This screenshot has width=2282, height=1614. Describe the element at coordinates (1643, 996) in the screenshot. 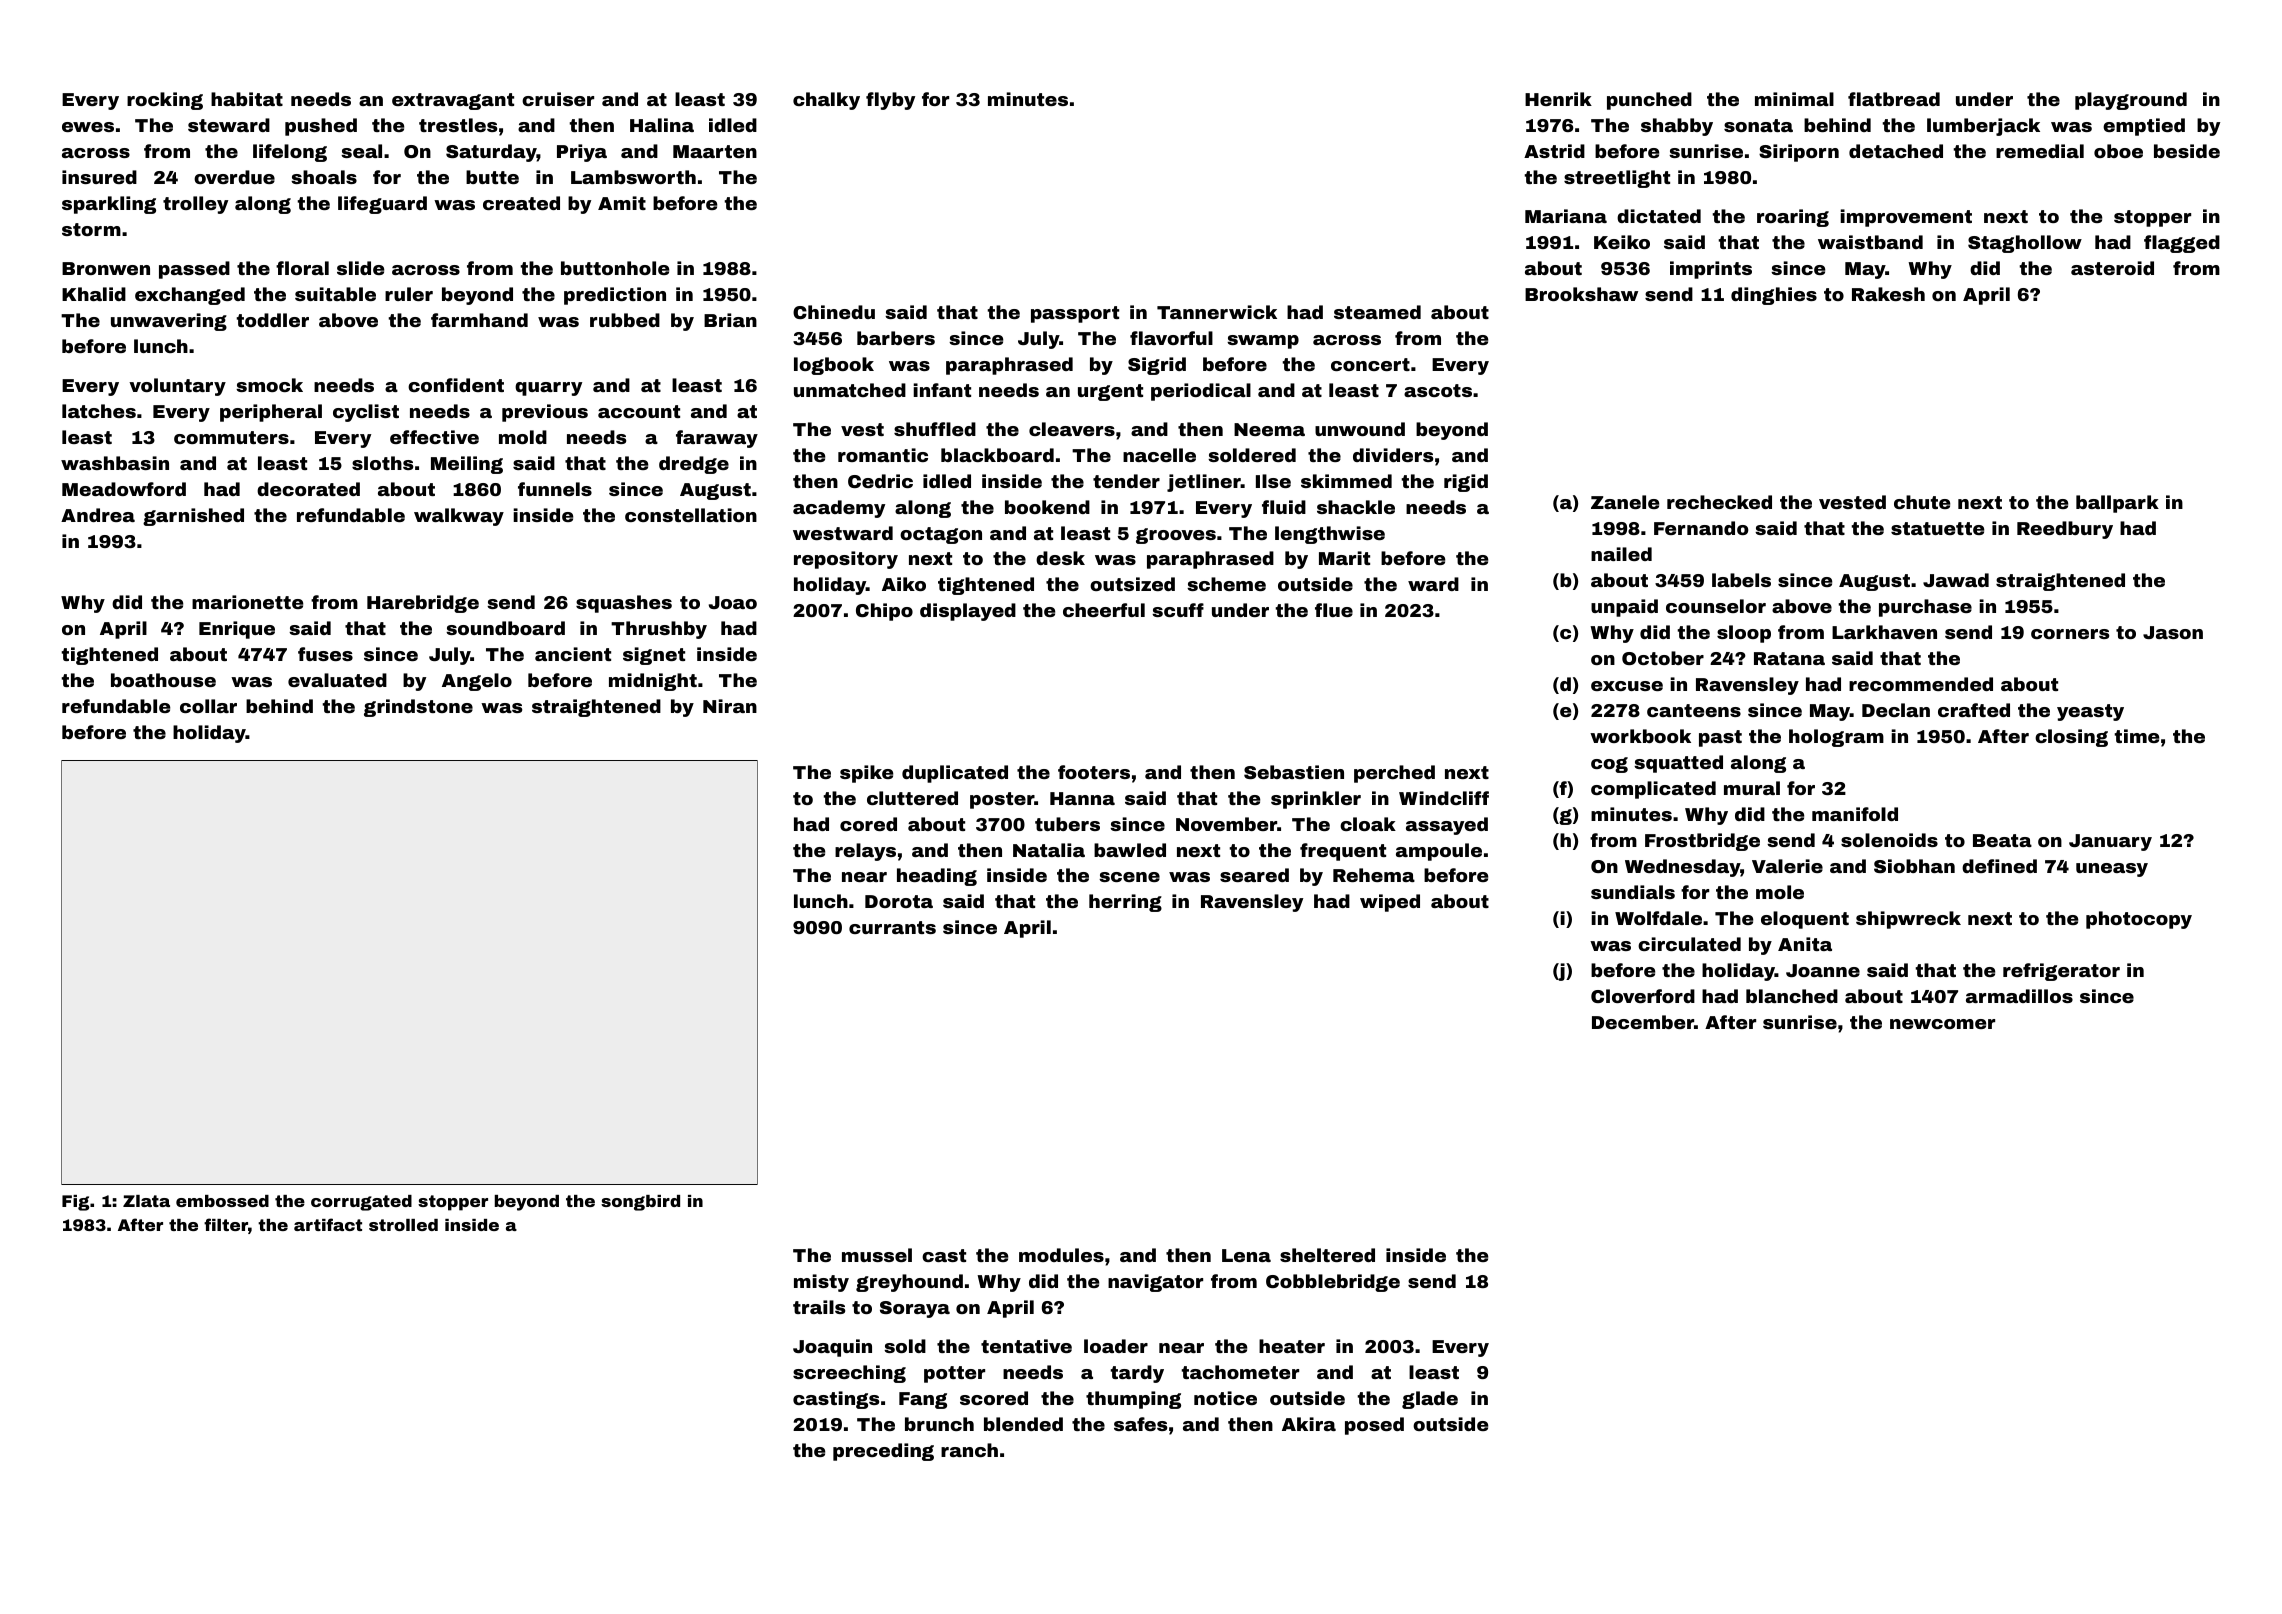

I see `Cloverford` at that location.
